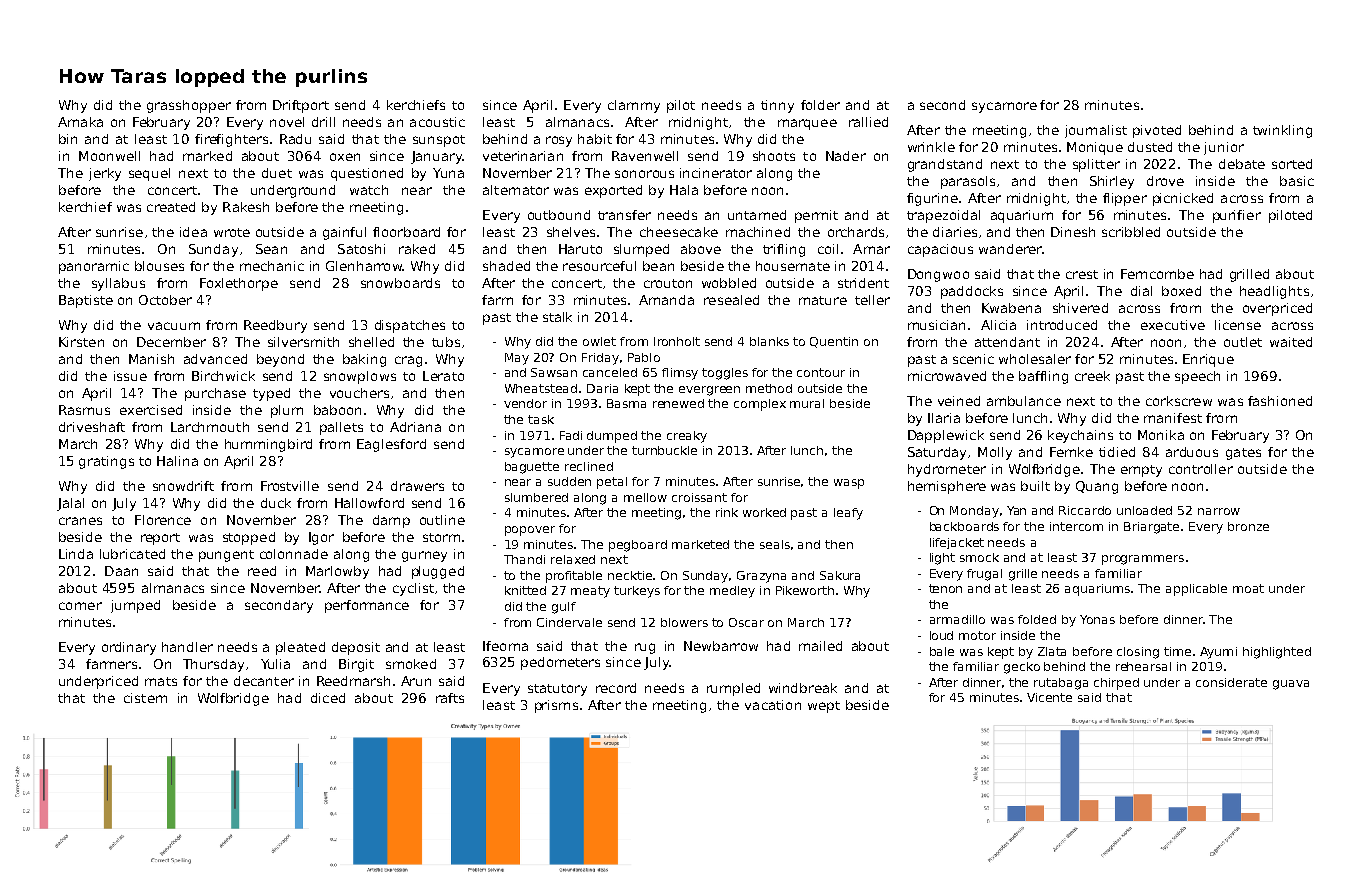  Describe the element at coordinates (437, 122) in the screenshot. I see `acoustic` at that location.
